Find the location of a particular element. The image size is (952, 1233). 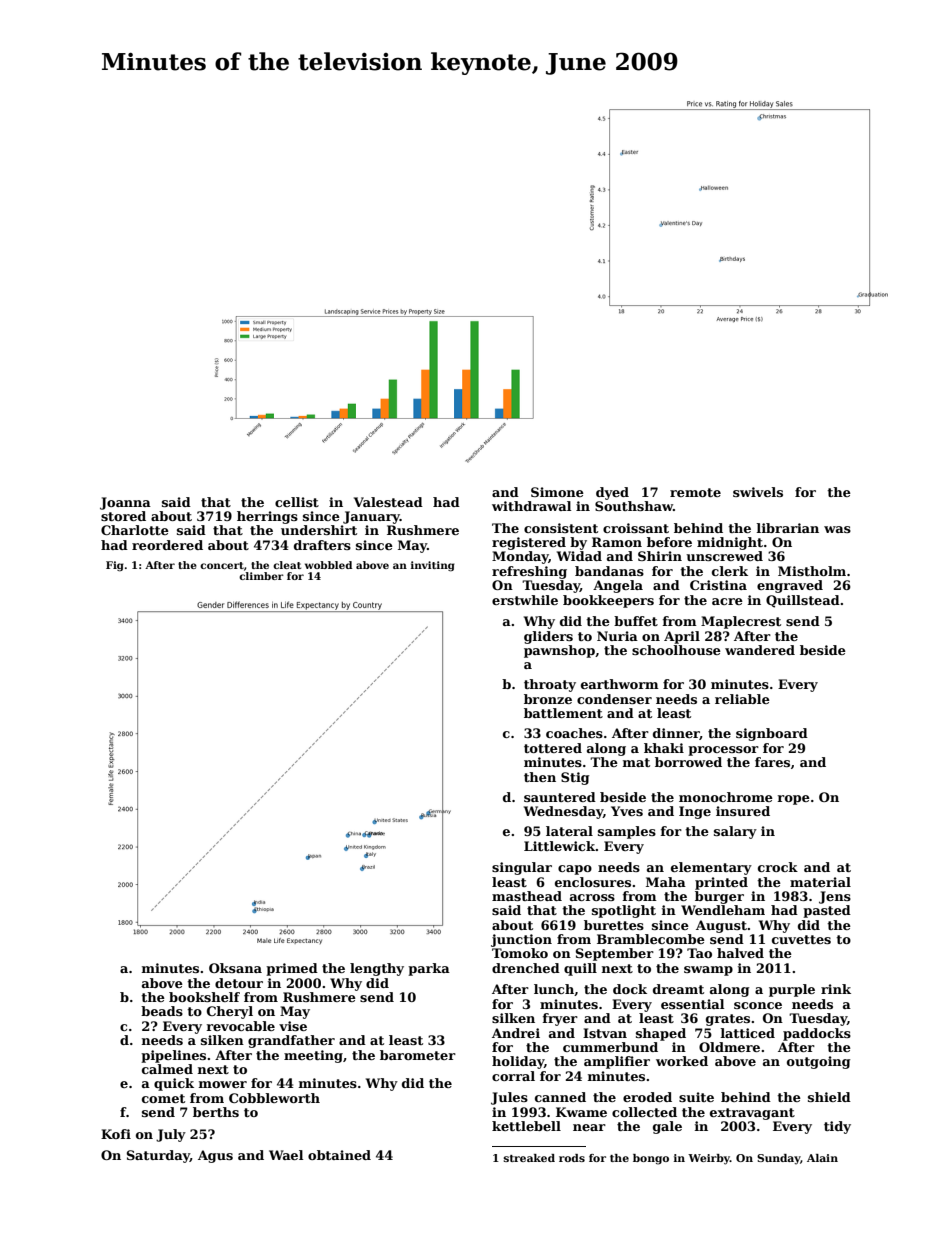

then is located at coordinates (540, 777).
